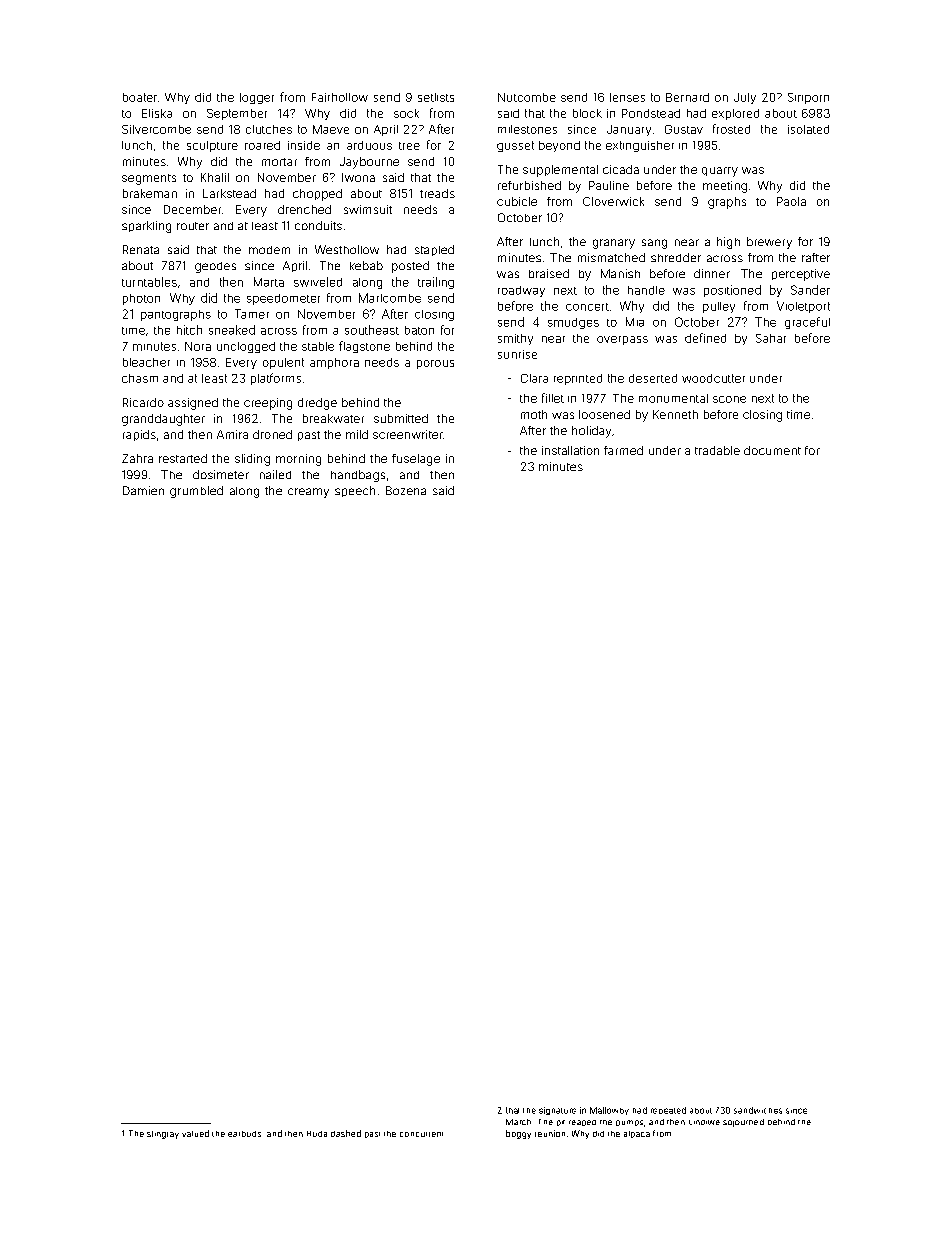 The width and height of the page is (952, 1233). What do you see at coordinates (518, 1134) in the page?
I see `boggy` at bounding box center [518, 1134].
